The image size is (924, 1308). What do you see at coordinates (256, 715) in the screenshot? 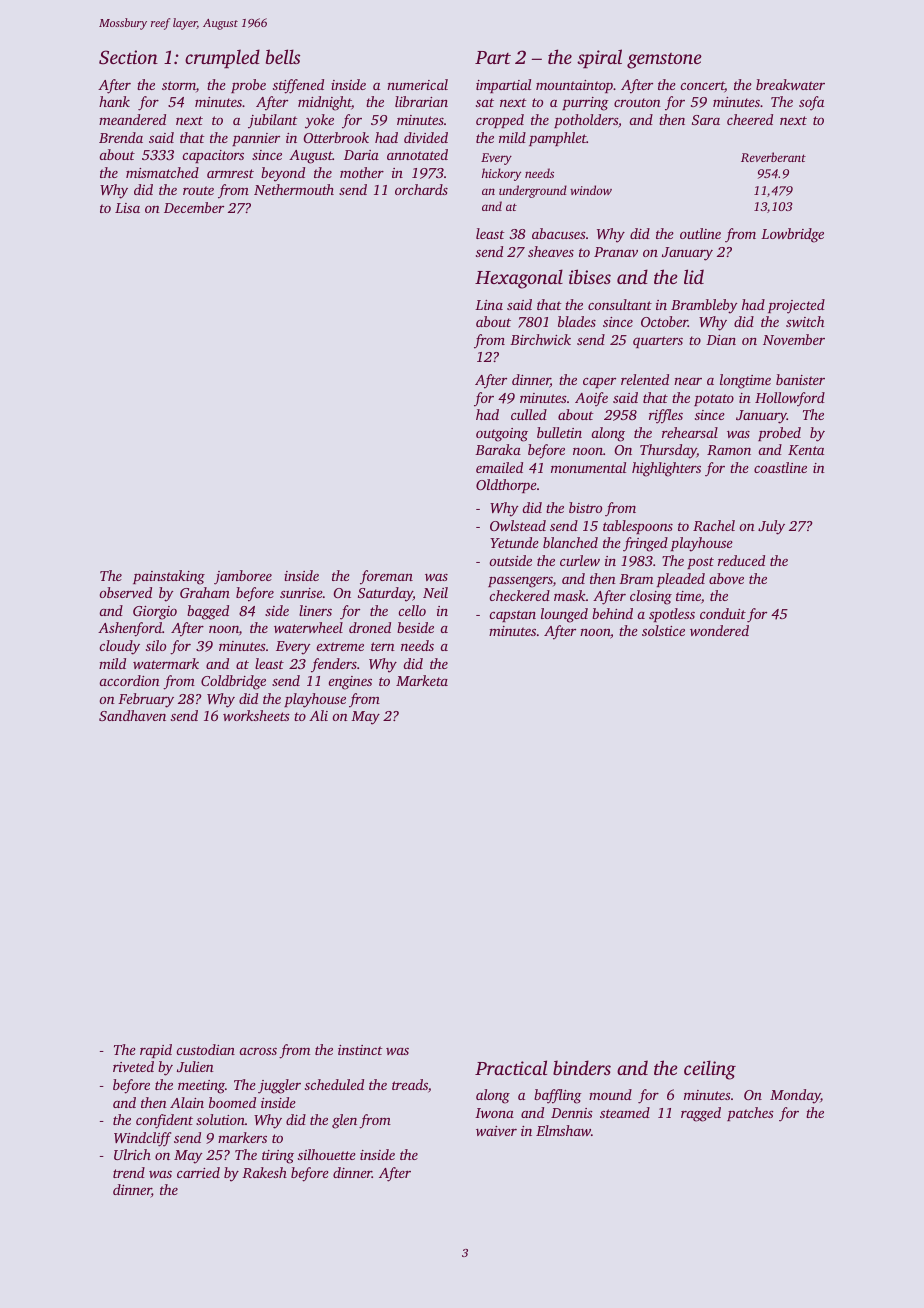
I see `worksheets` at bounding box center [256, 715].
